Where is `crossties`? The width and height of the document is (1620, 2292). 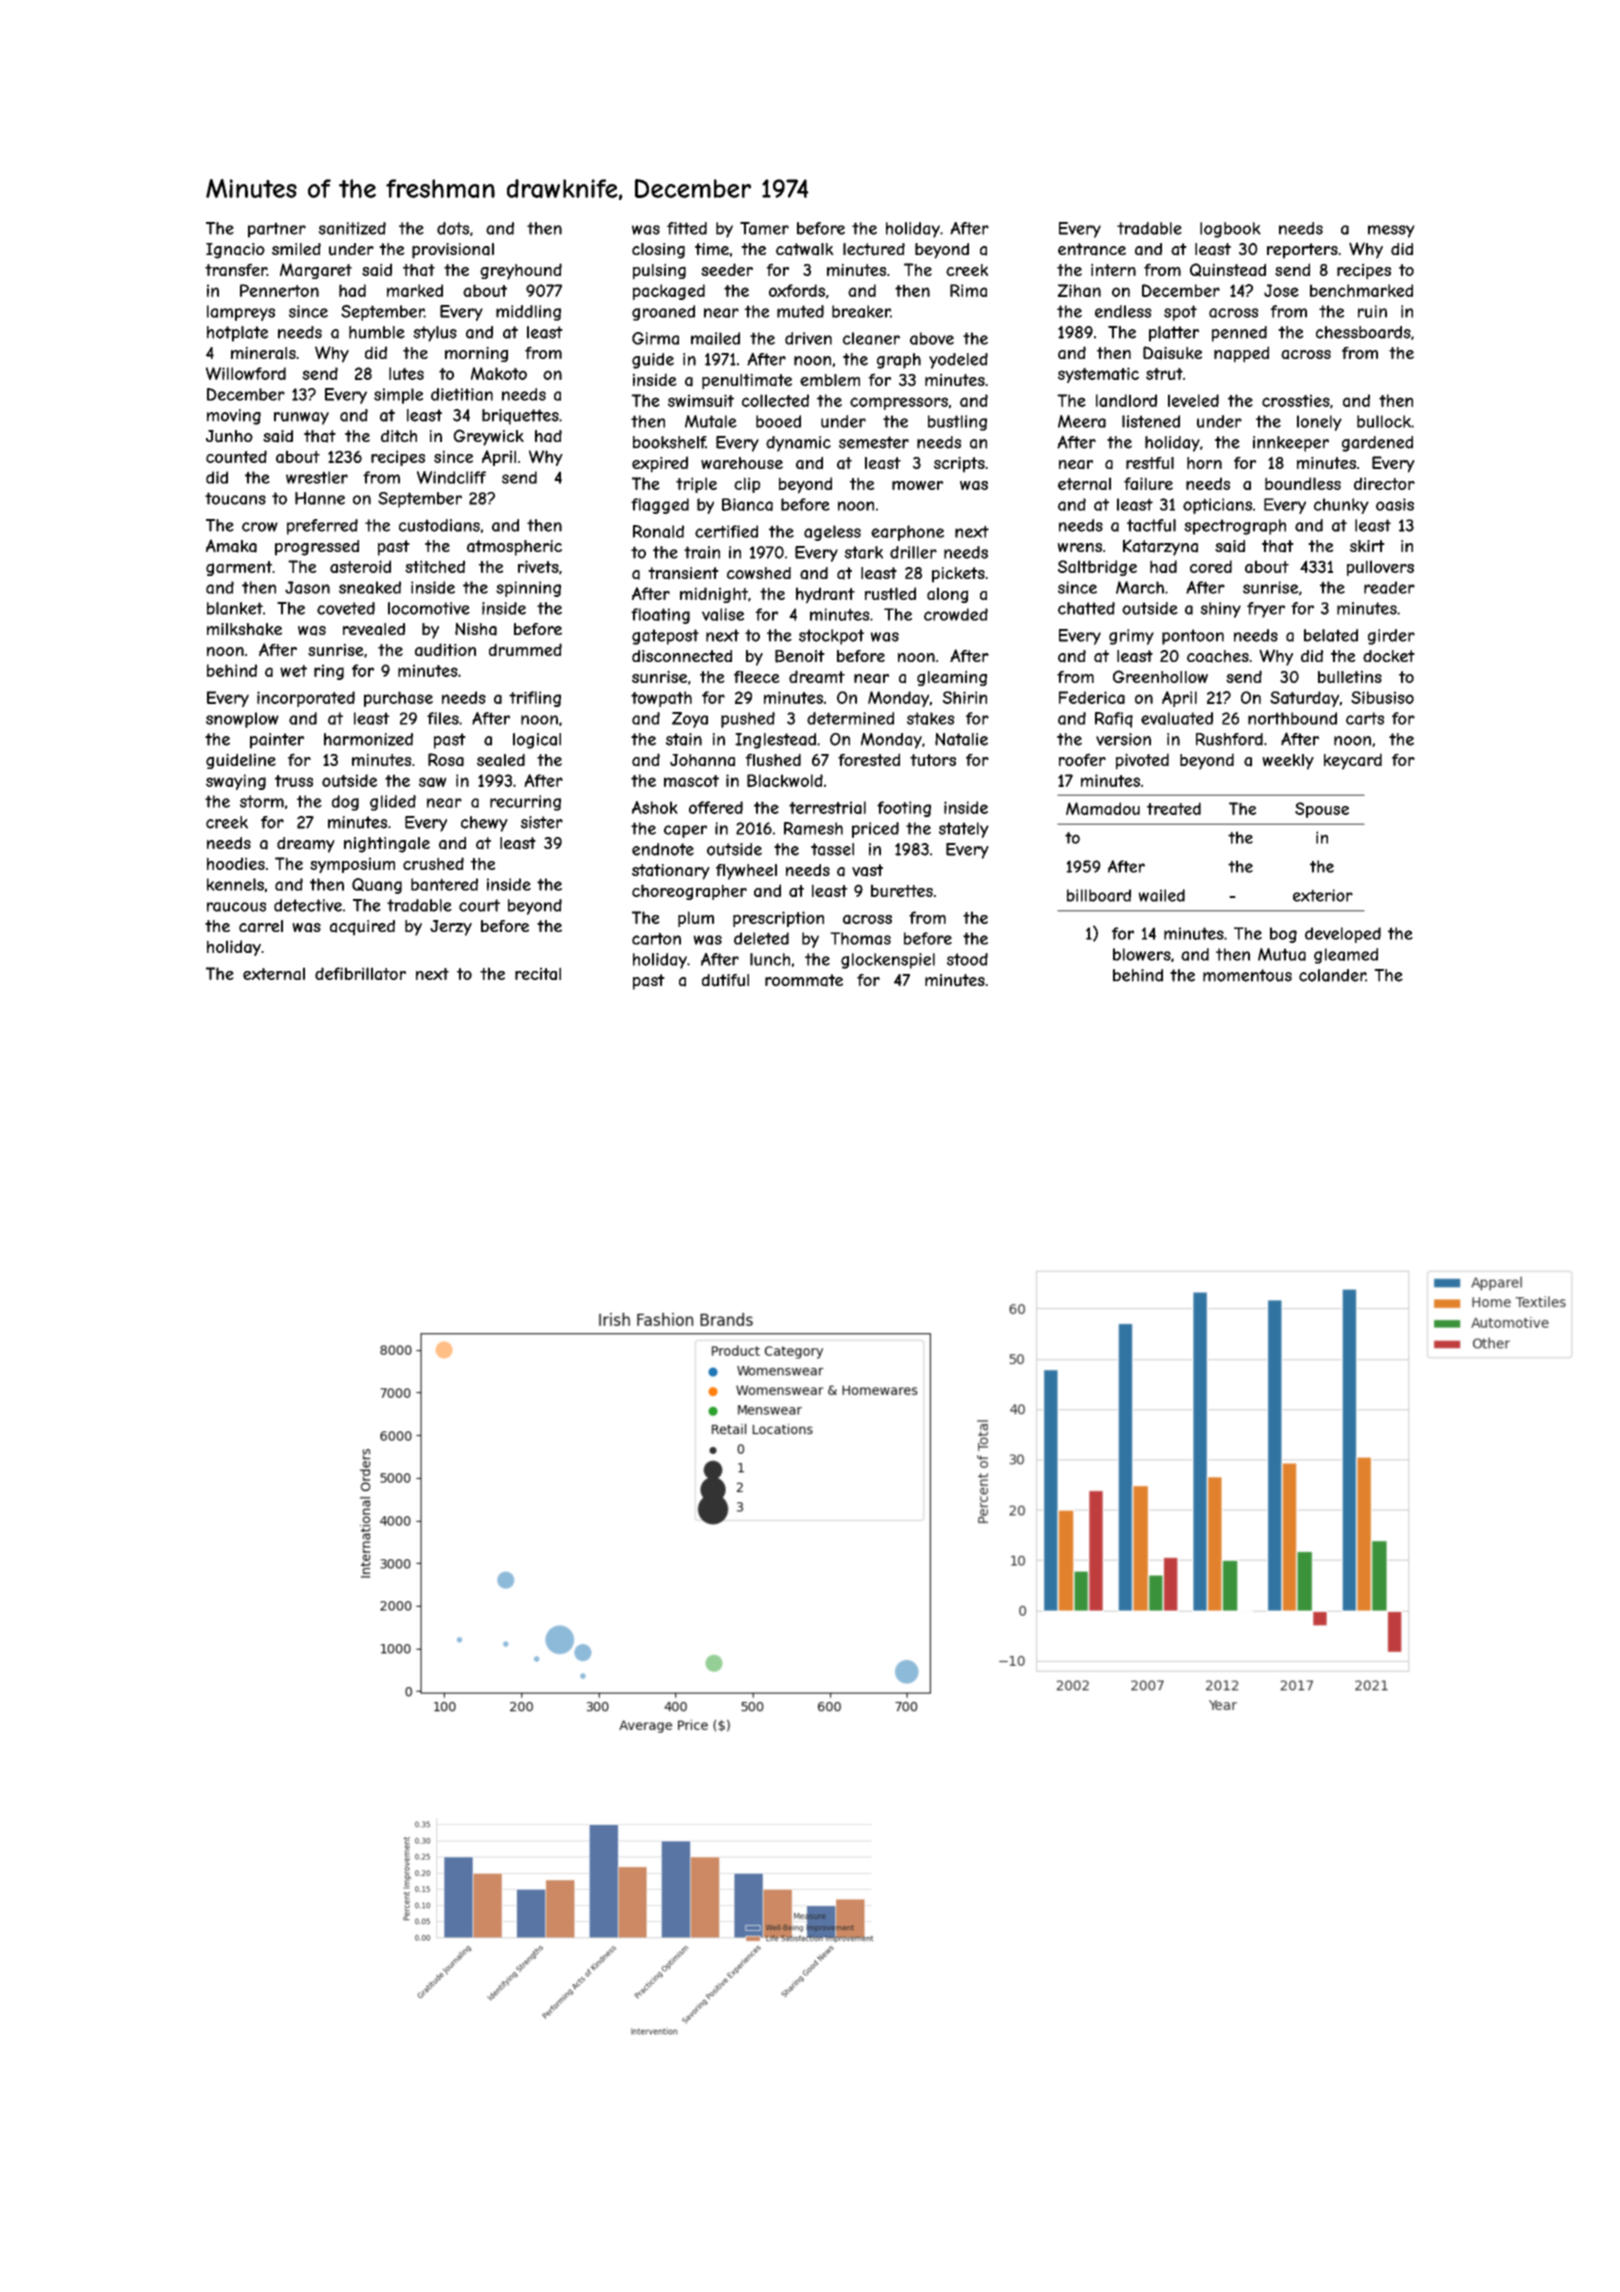 crossties is located at coordinates (1296, 400).
